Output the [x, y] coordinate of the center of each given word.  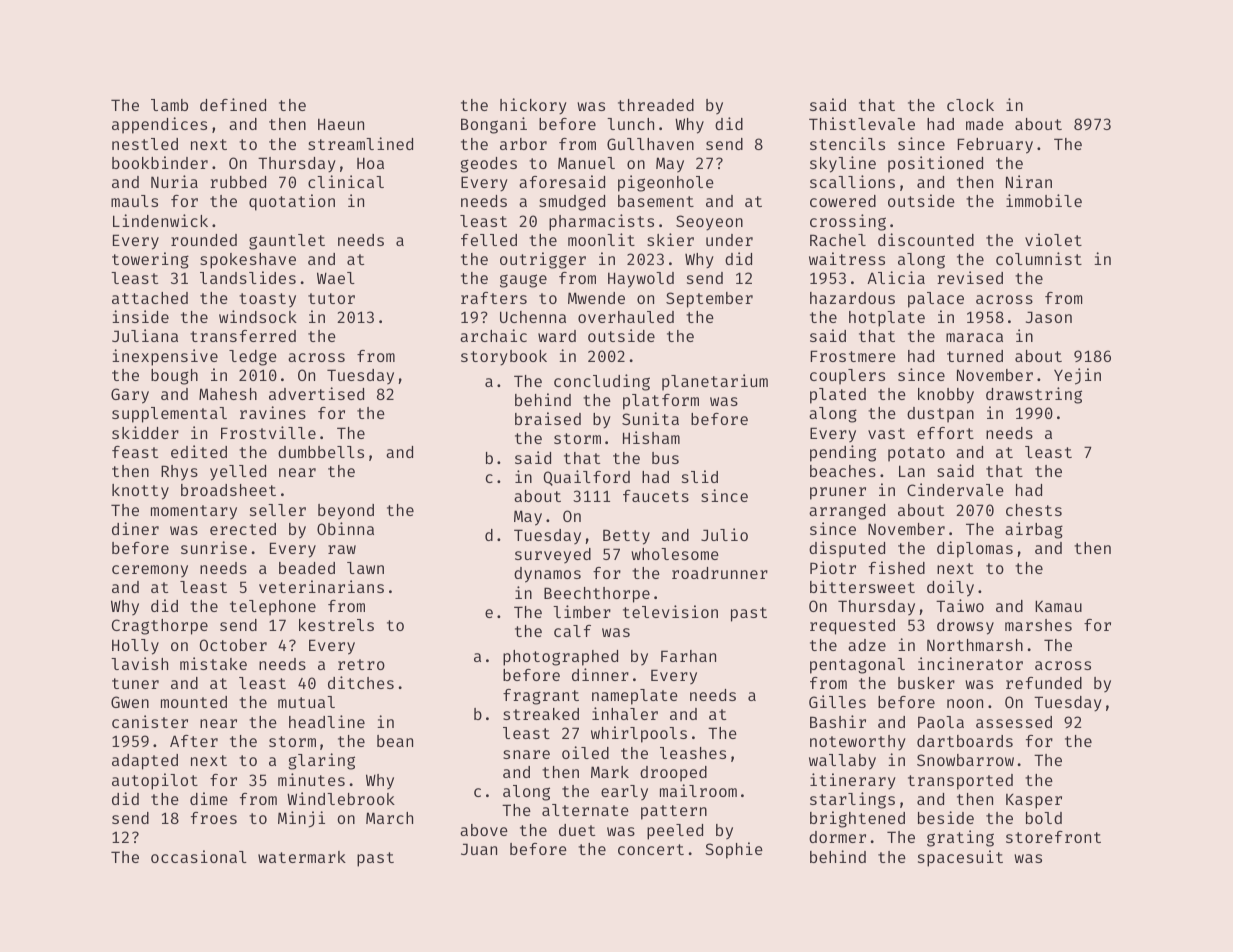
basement [656, 201]
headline [327, 721]
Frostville [268, 432]
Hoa [370, 163]
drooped [673, 774]
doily [950, 588]
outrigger [543, 260]
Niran [1029, 181]
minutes [311, 779]
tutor [331, 298]
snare [526, 754]
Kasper [1034, 801]
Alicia [896, 277]
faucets [656, 496]
